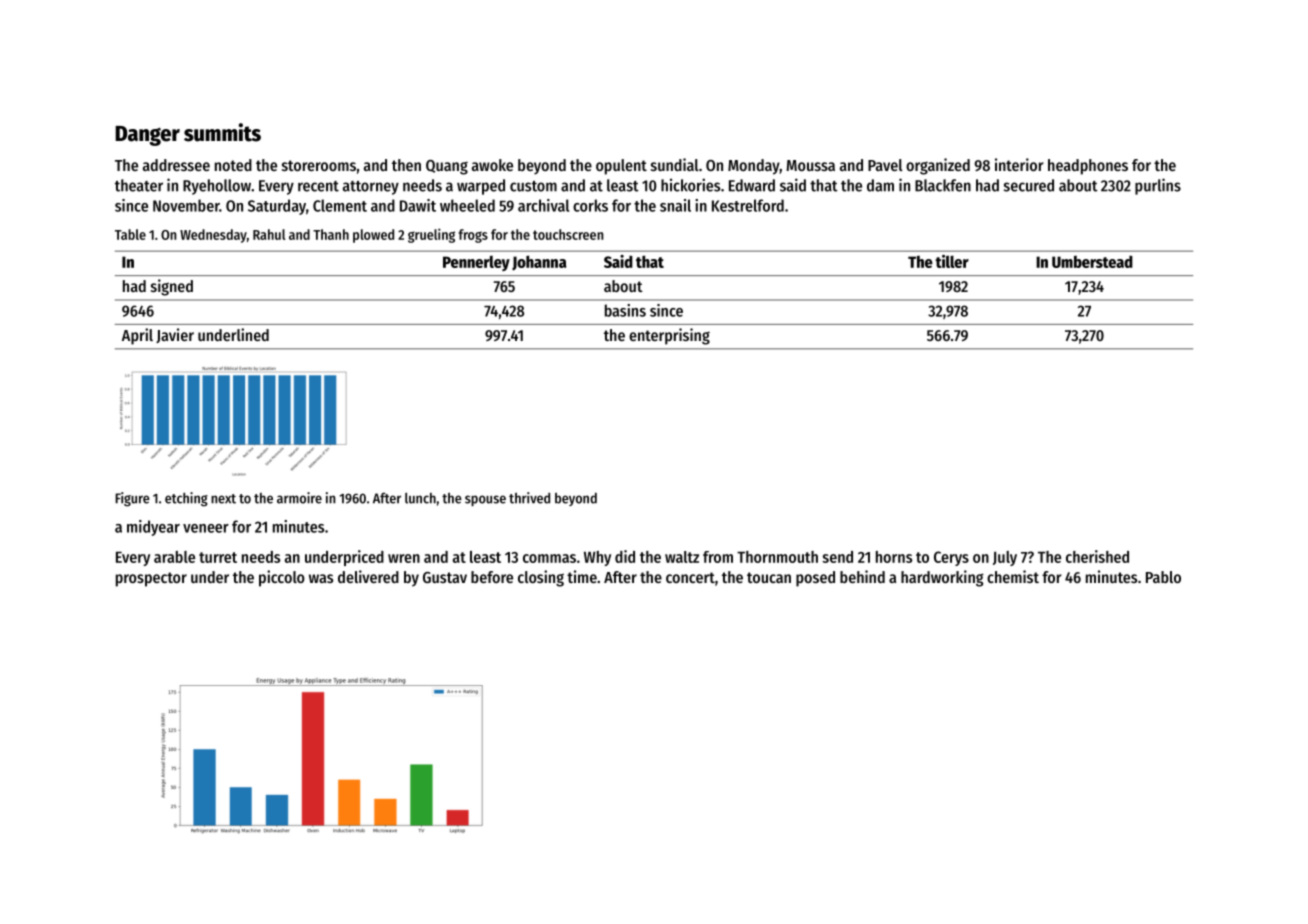  I want to click on snail, so click(675, 205).
